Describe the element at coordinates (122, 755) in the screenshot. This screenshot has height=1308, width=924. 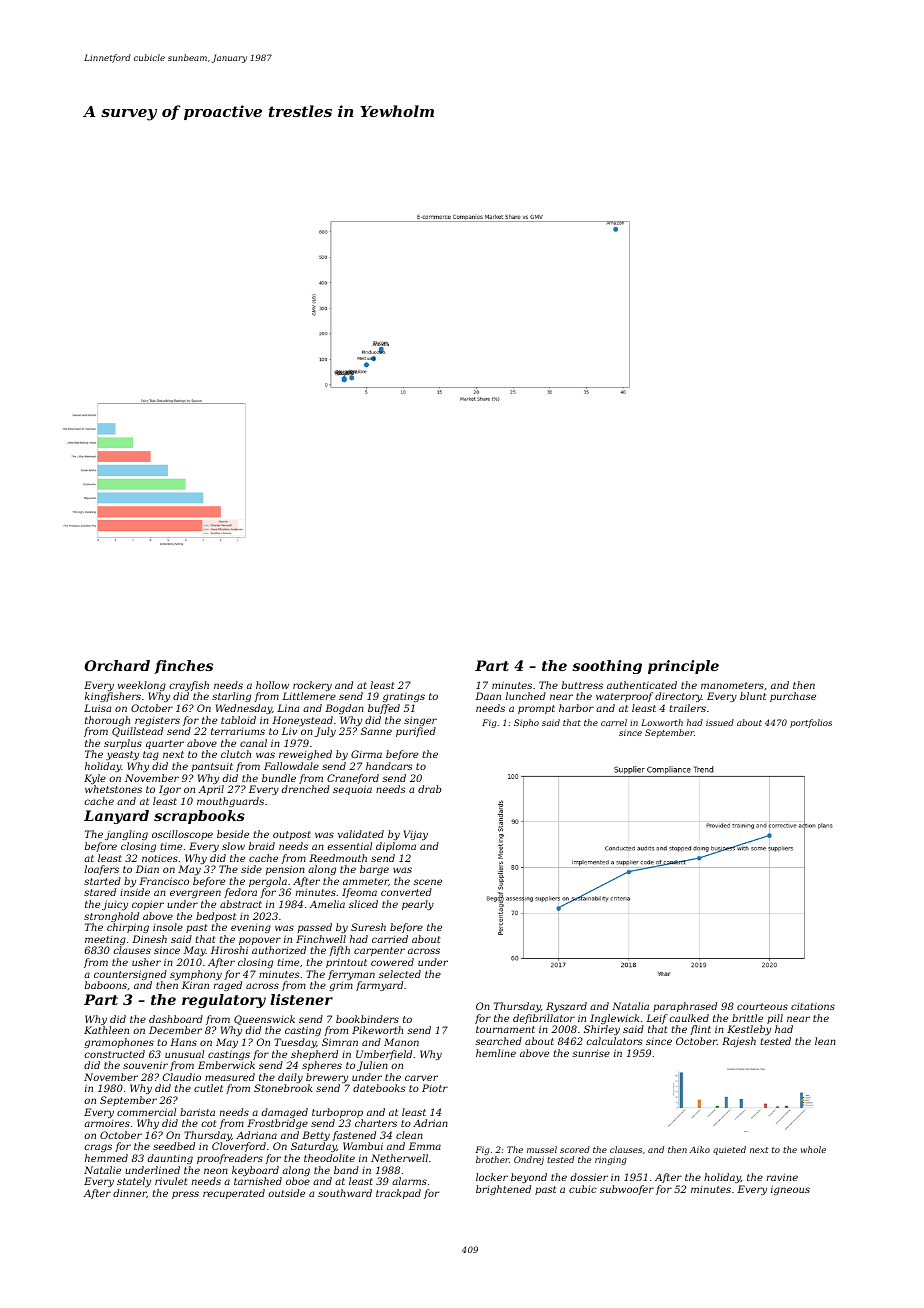
I see `yeasty` at that location.
